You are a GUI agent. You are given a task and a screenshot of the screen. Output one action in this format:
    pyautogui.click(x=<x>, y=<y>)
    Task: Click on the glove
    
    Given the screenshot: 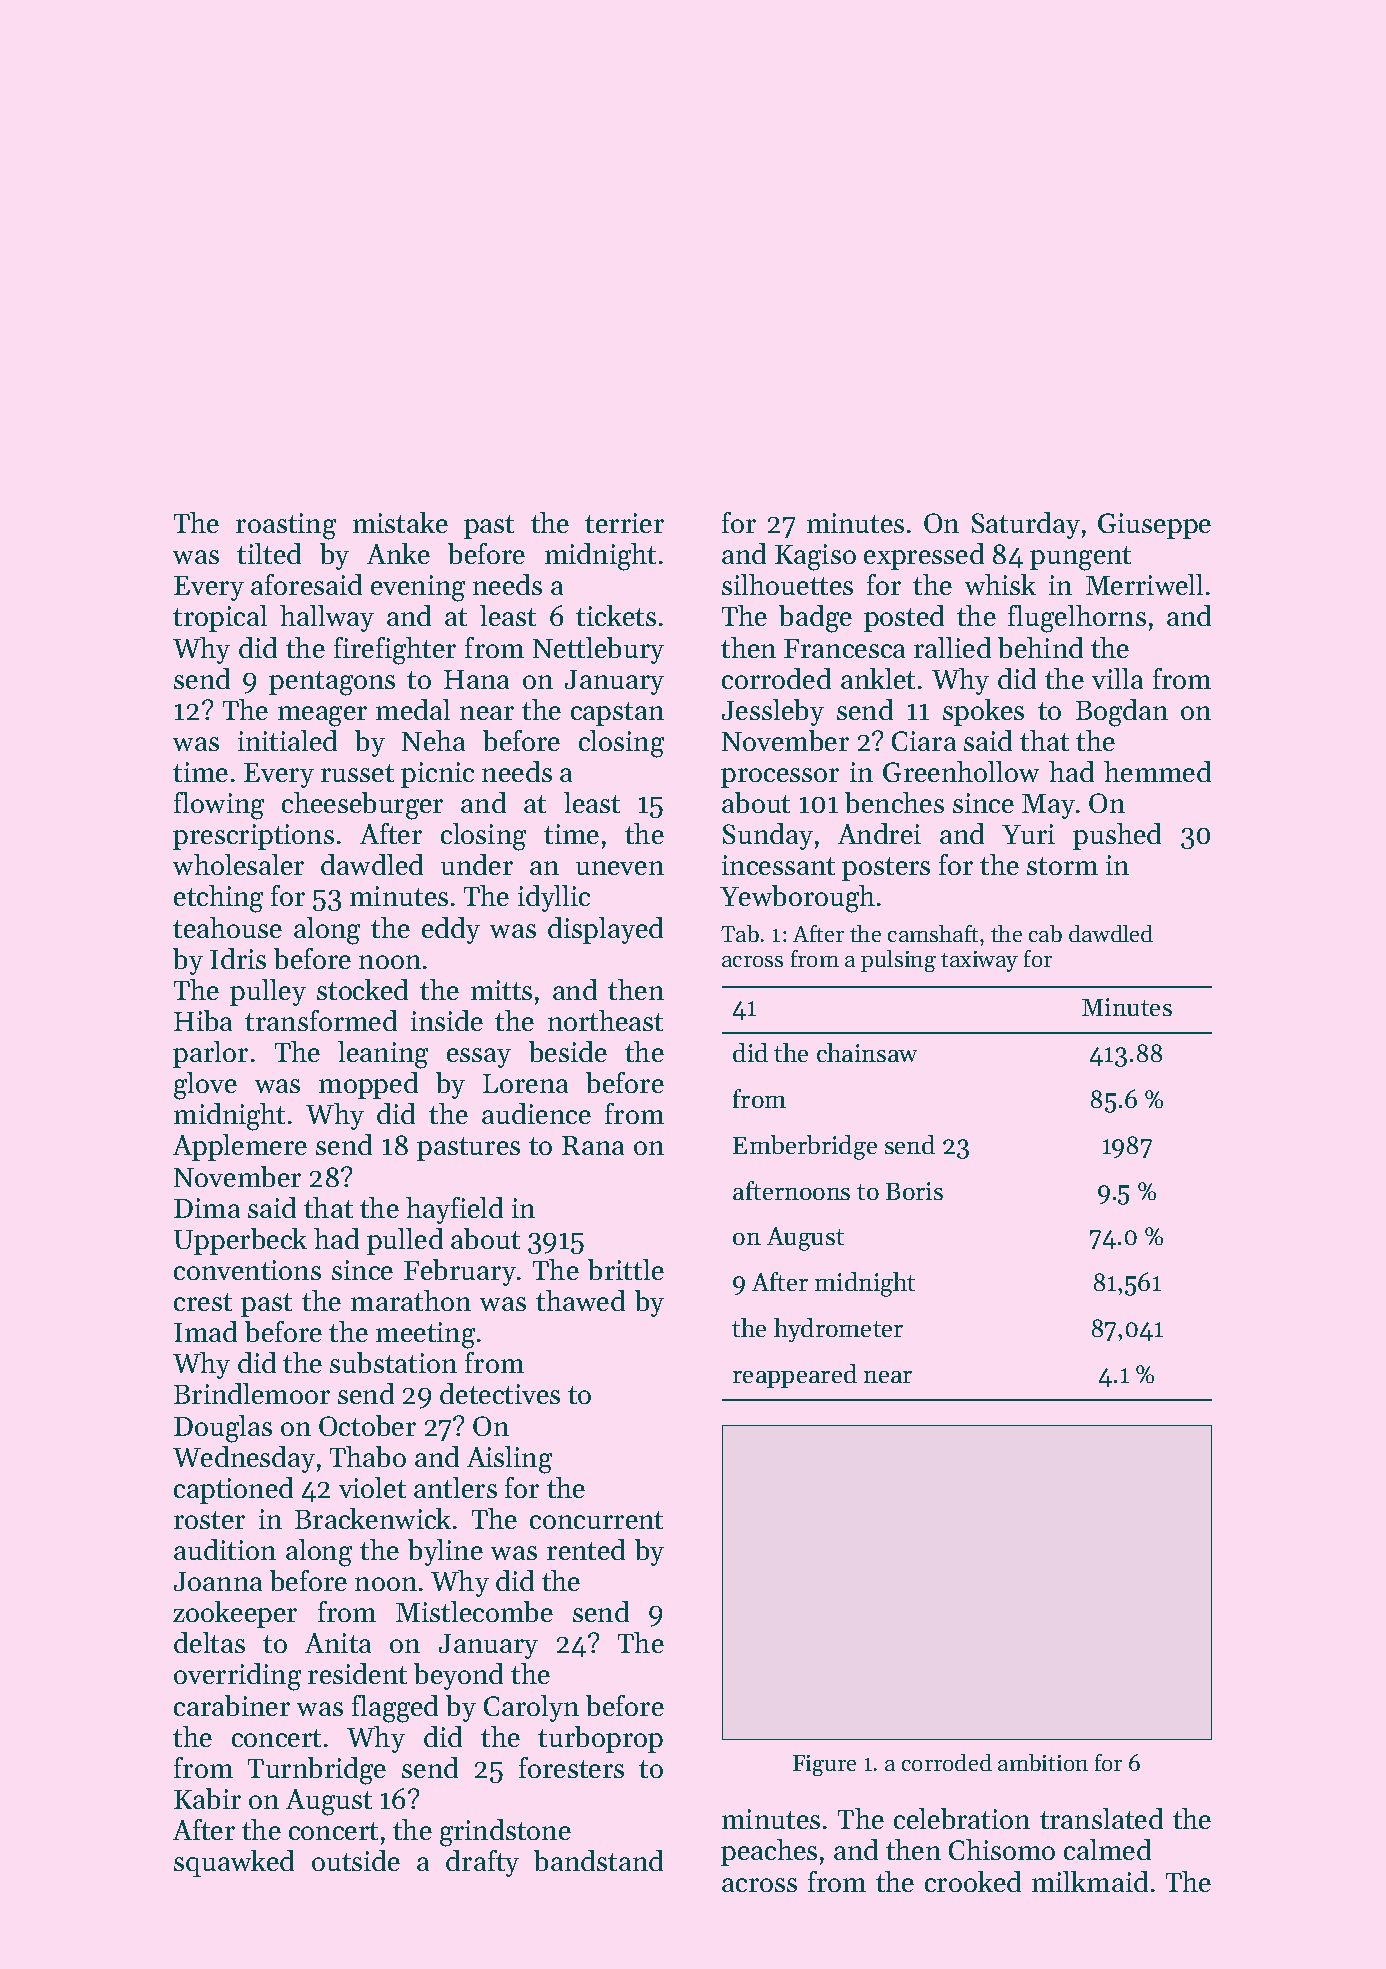 What is the action you would take?
    pyautogui.click(x=205, y=1086)
